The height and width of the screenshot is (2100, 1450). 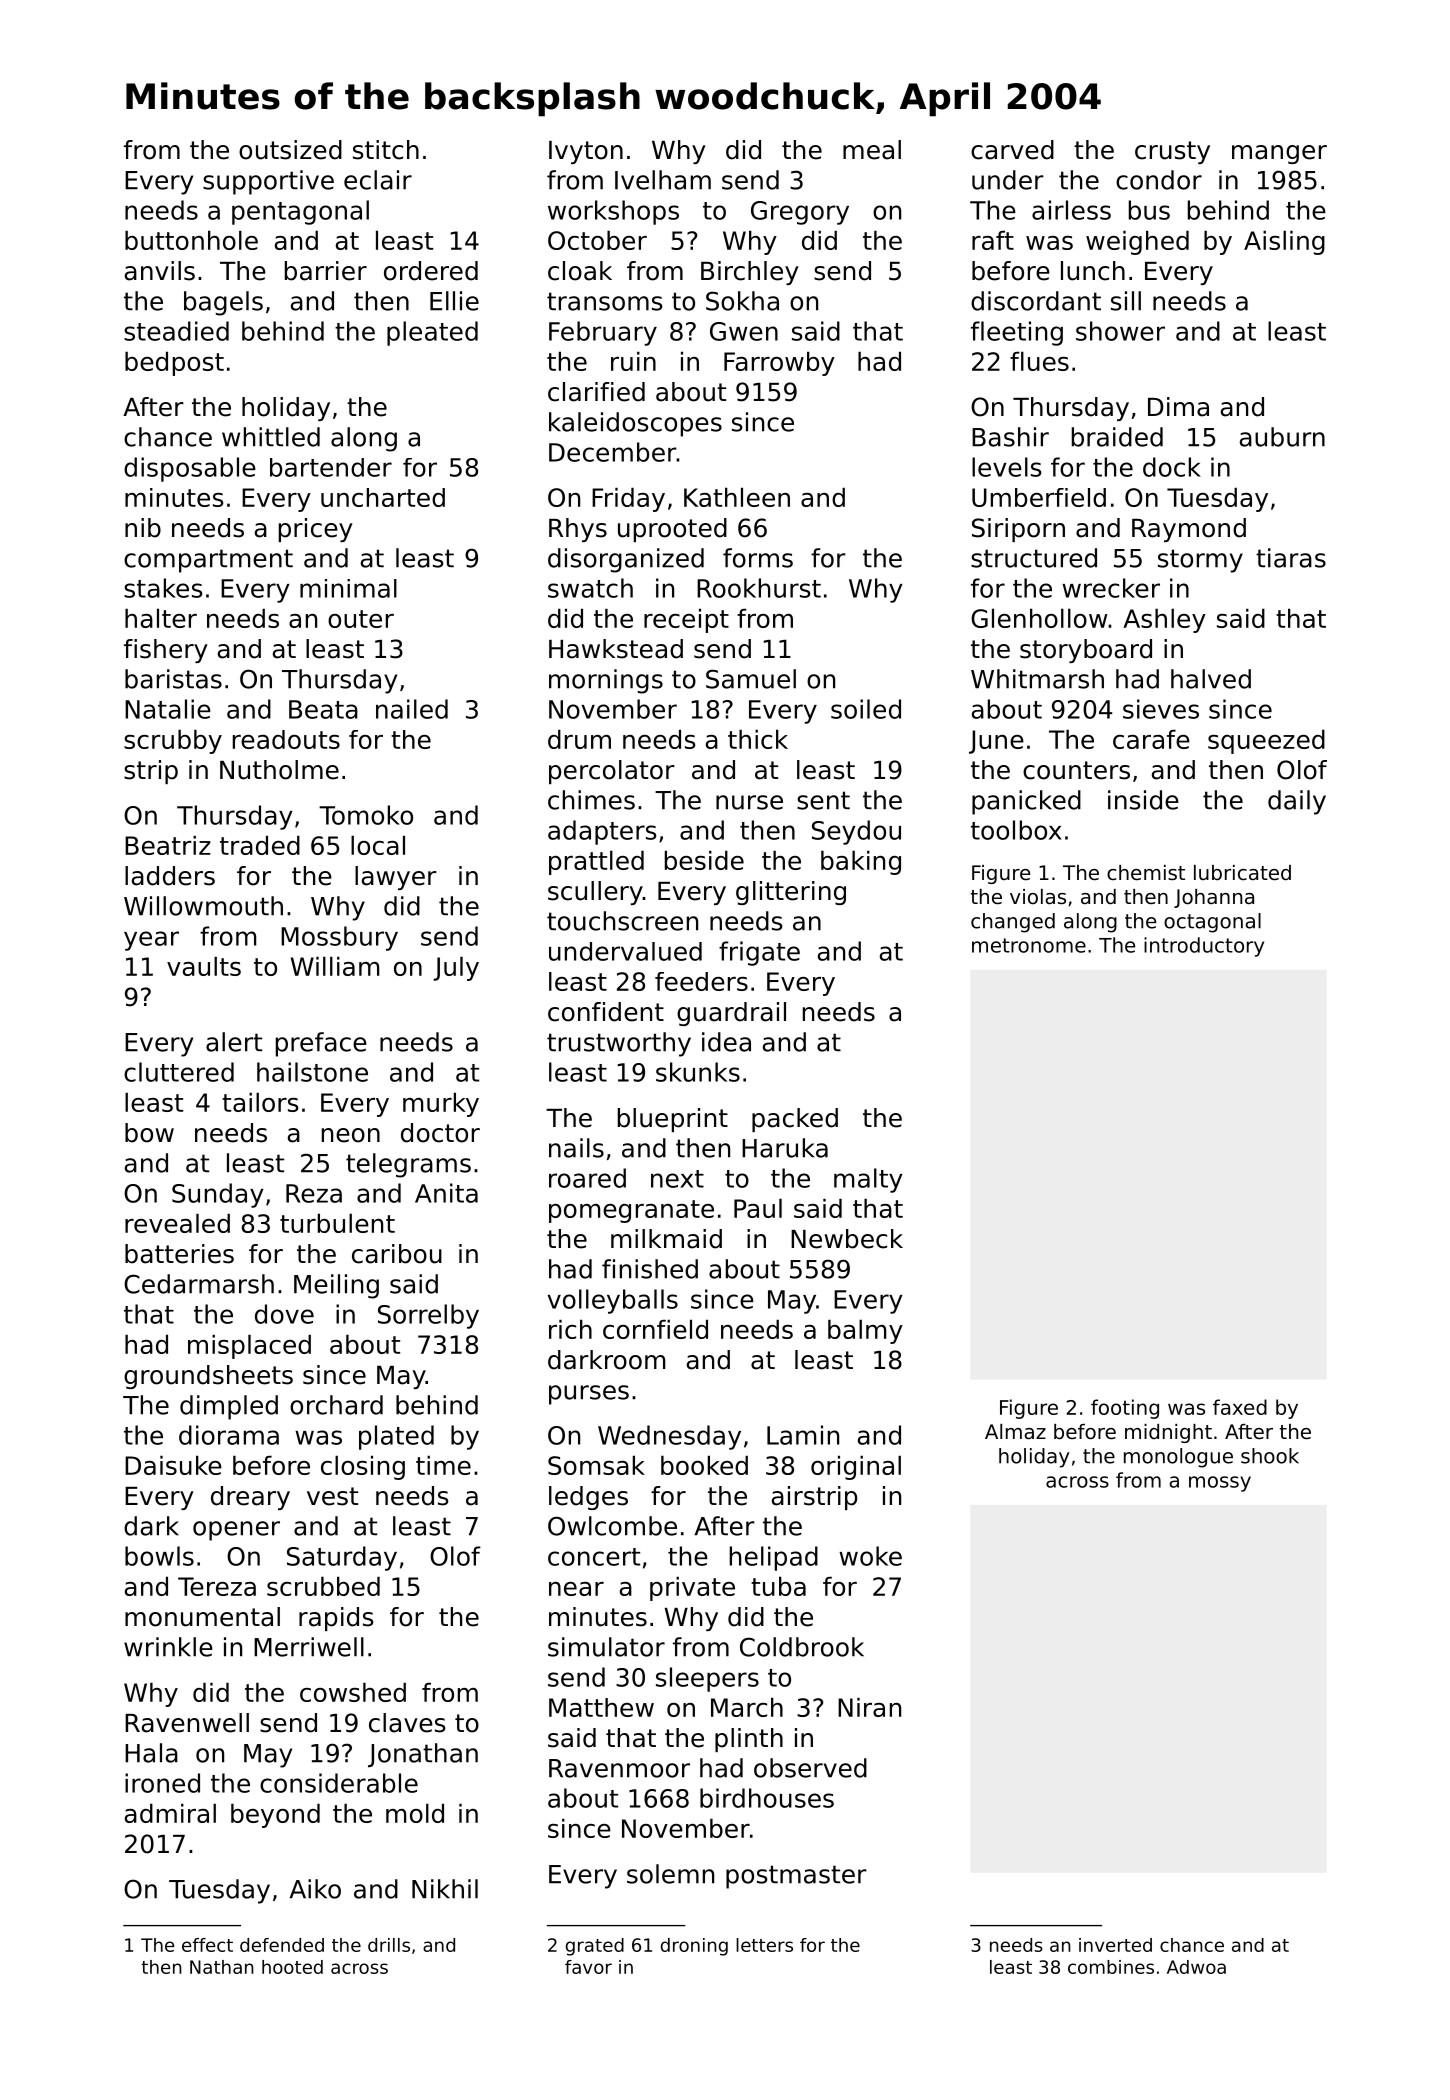 What do you see at coordinates (415, 1813) in the screenshot?
I see `mold` at bounding box center [415, 1813].
